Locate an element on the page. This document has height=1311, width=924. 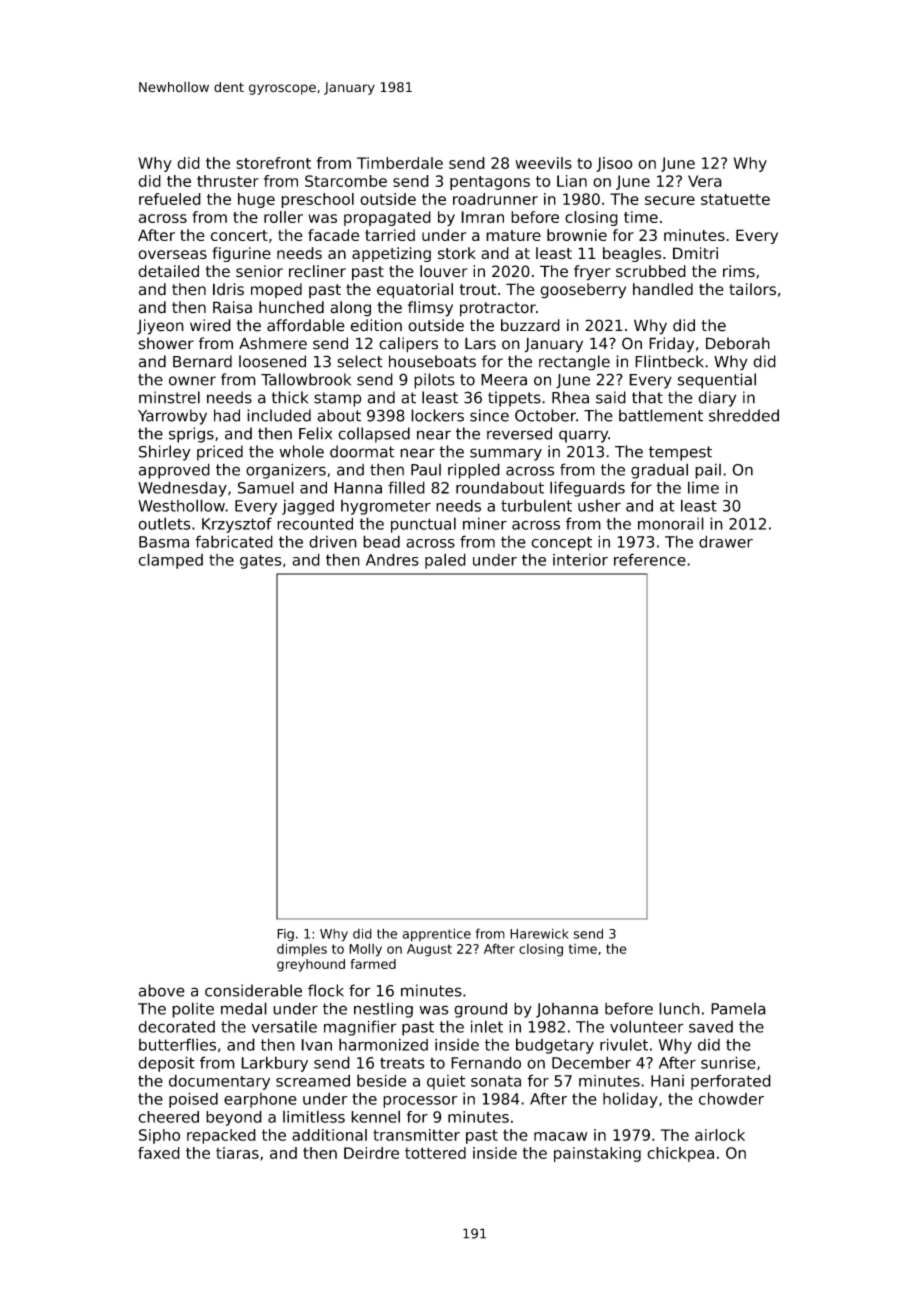
included is located at coordinates (279, 415).
